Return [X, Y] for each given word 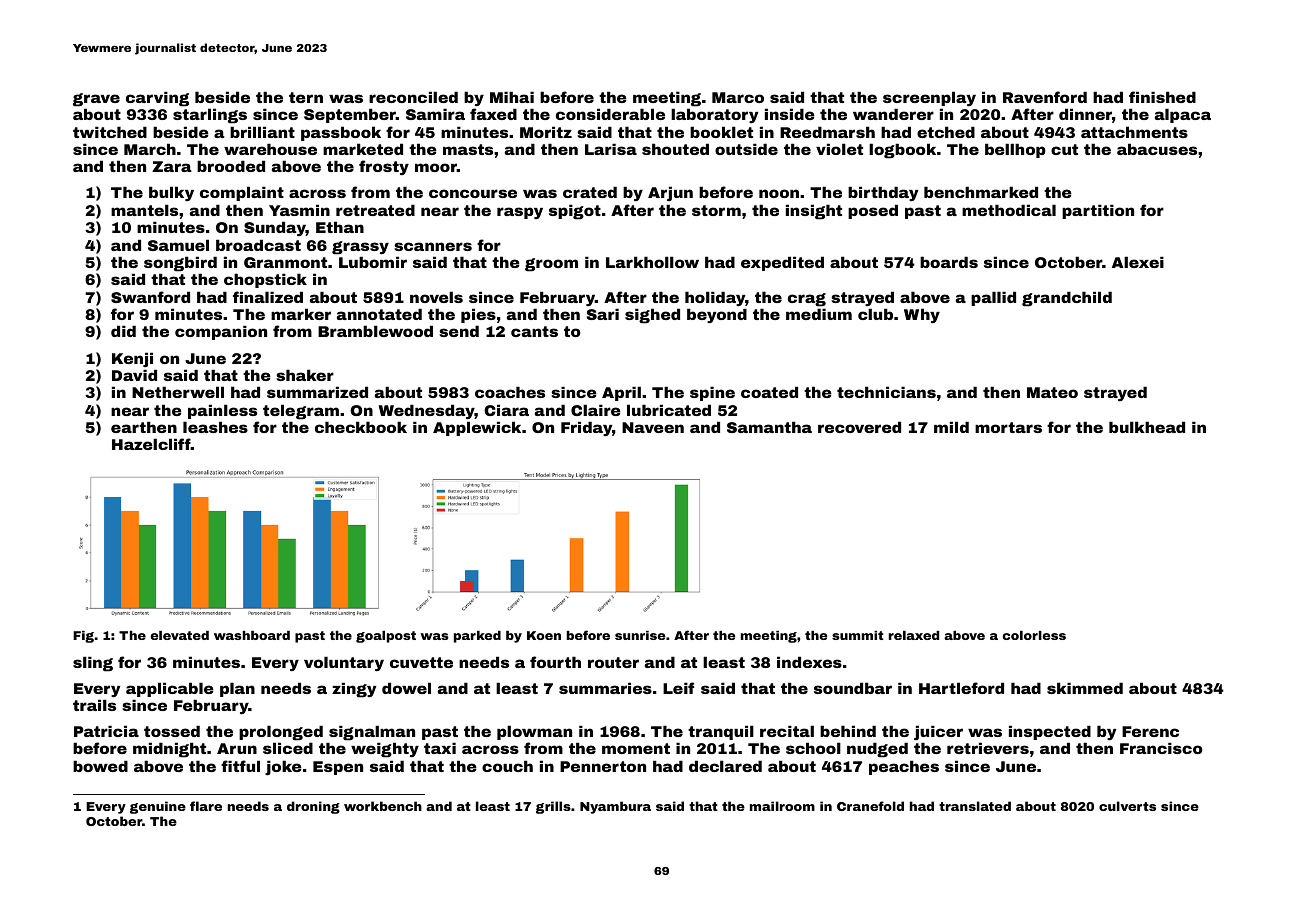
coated [769, 392]
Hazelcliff [151, 444]
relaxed [914, 635]
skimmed [1085, 688]
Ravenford [1045, 97]
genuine [158, 807]
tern [306, 97]
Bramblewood [375, 331]
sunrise [640, 635]
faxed [493, 114]
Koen [544, 635]
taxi [440, 748]
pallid [993, 298]
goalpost [386, 637]
